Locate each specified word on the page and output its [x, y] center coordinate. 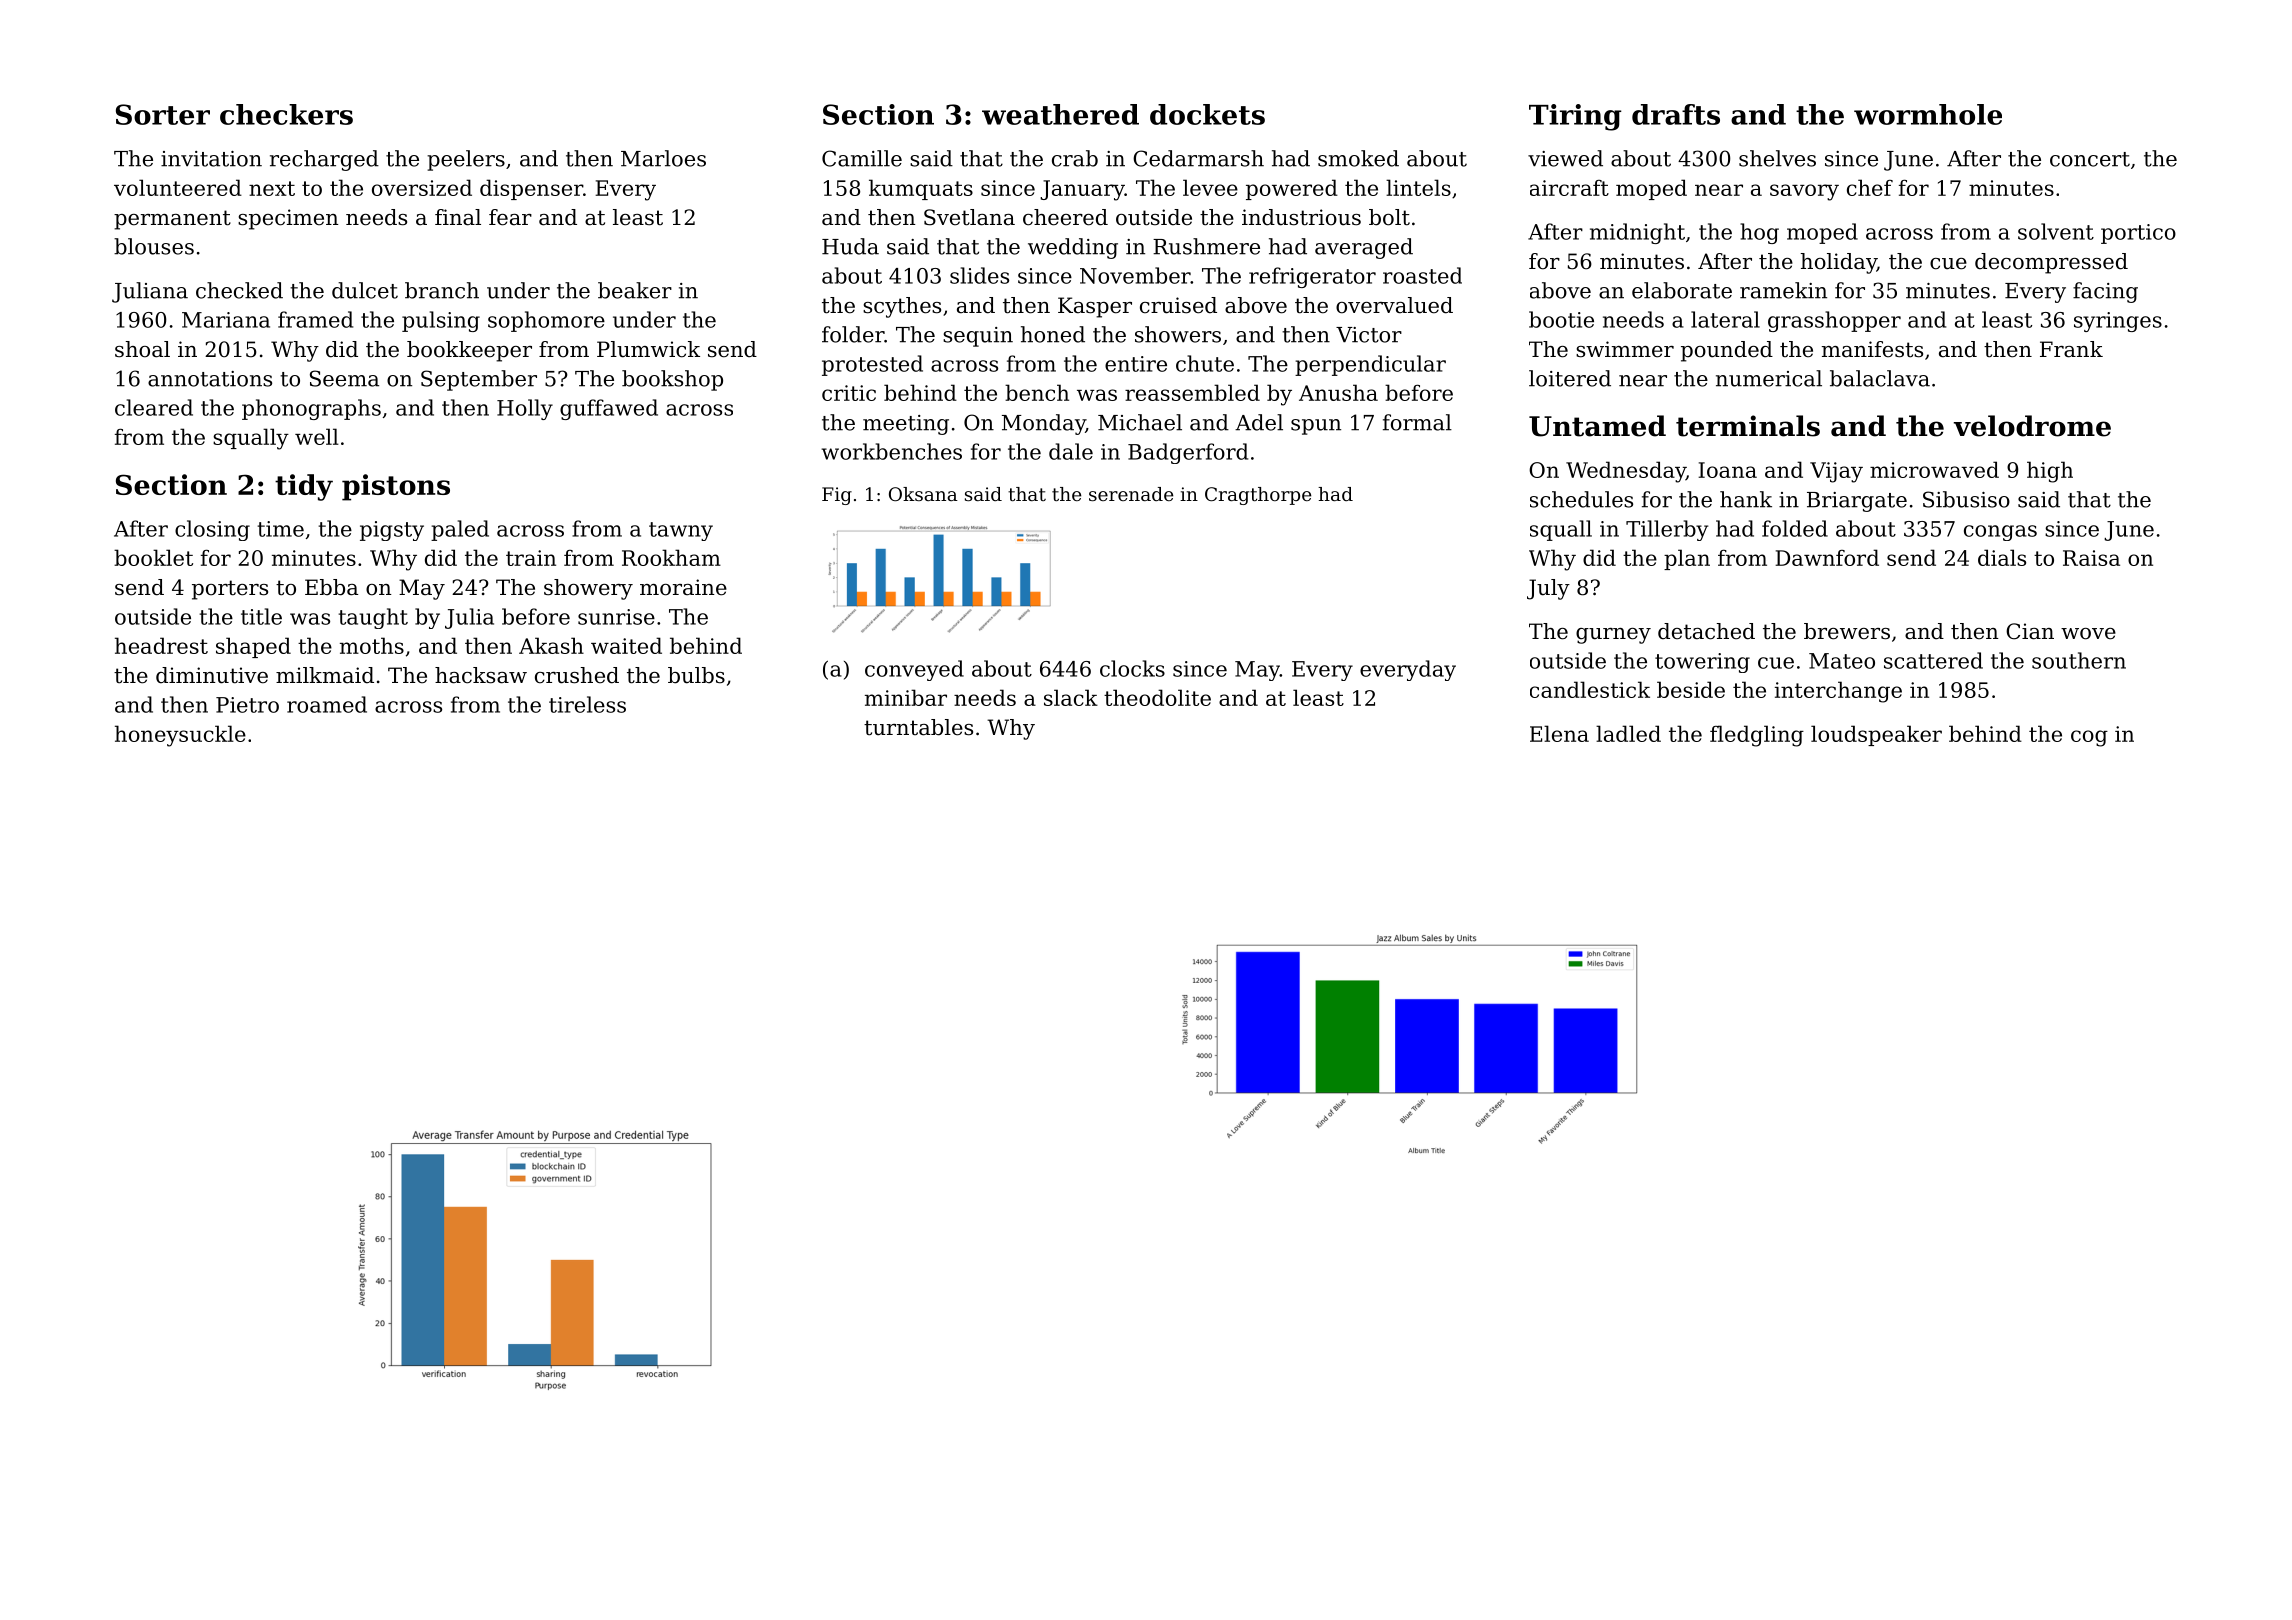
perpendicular [1370, 365]
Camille [862, 158]
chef [1870, 187]
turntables [918, 727]
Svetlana [969, 217]
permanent [172, 220]
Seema [344, 378]
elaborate [1682, 290]
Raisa [2091, 558]
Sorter [163, 114]
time [280, 529]
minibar [906, 697]
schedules [1581, 499]
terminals [1748, 426]
